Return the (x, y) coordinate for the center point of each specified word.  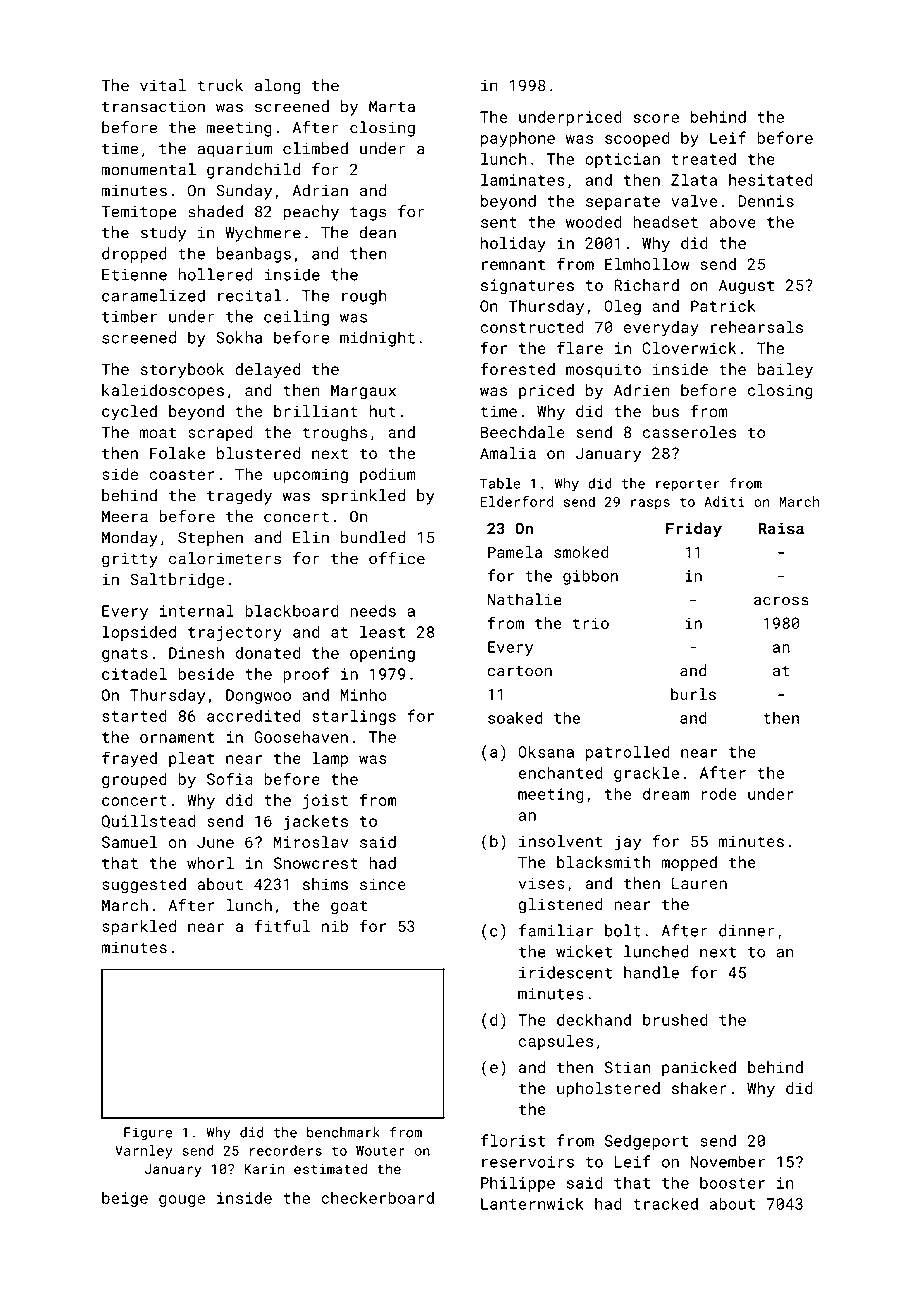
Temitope (139, 213)
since (383, 884)
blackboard (292, 610)
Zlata (694, 180)
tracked (665, 1203)
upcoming (311, 476)
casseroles (689, 432)
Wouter (380, 1151)
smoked (581, 552)
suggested (144, 886)
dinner (747, 930)
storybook (182, 371)
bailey (785, 371)
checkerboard (377, 1198)
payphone (518, 139)
